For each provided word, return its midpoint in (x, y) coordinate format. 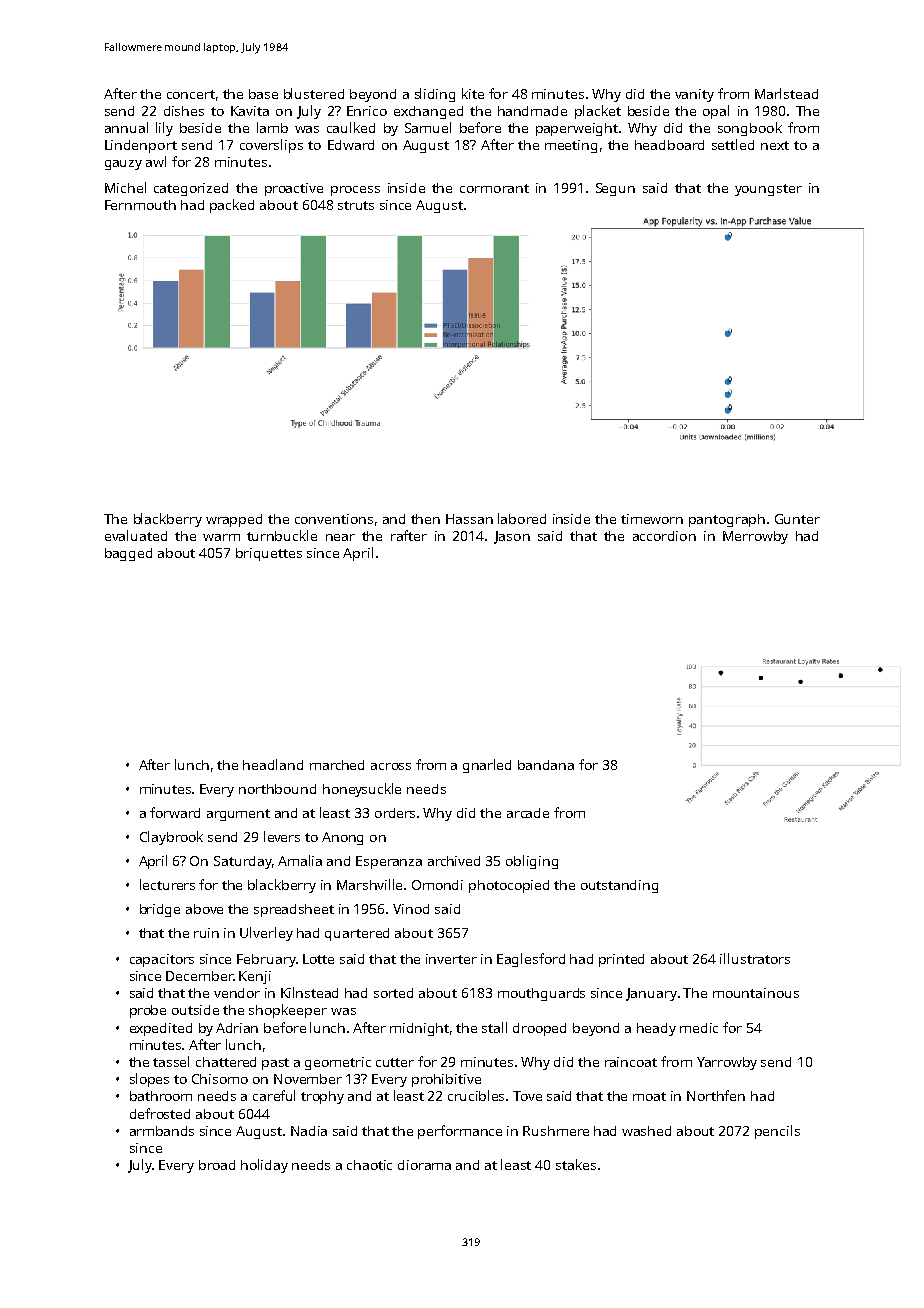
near (340, 537)
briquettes (269, 554)
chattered (226, 1062)
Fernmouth (140, 205)
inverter (451, 959)
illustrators (755, 958)
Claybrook (171, 838)
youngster (768, 190)
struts (356, 205)
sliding (435, 95)
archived (454, 861)
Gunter (797, 519)
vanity (694, 95)
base (263, 94)
